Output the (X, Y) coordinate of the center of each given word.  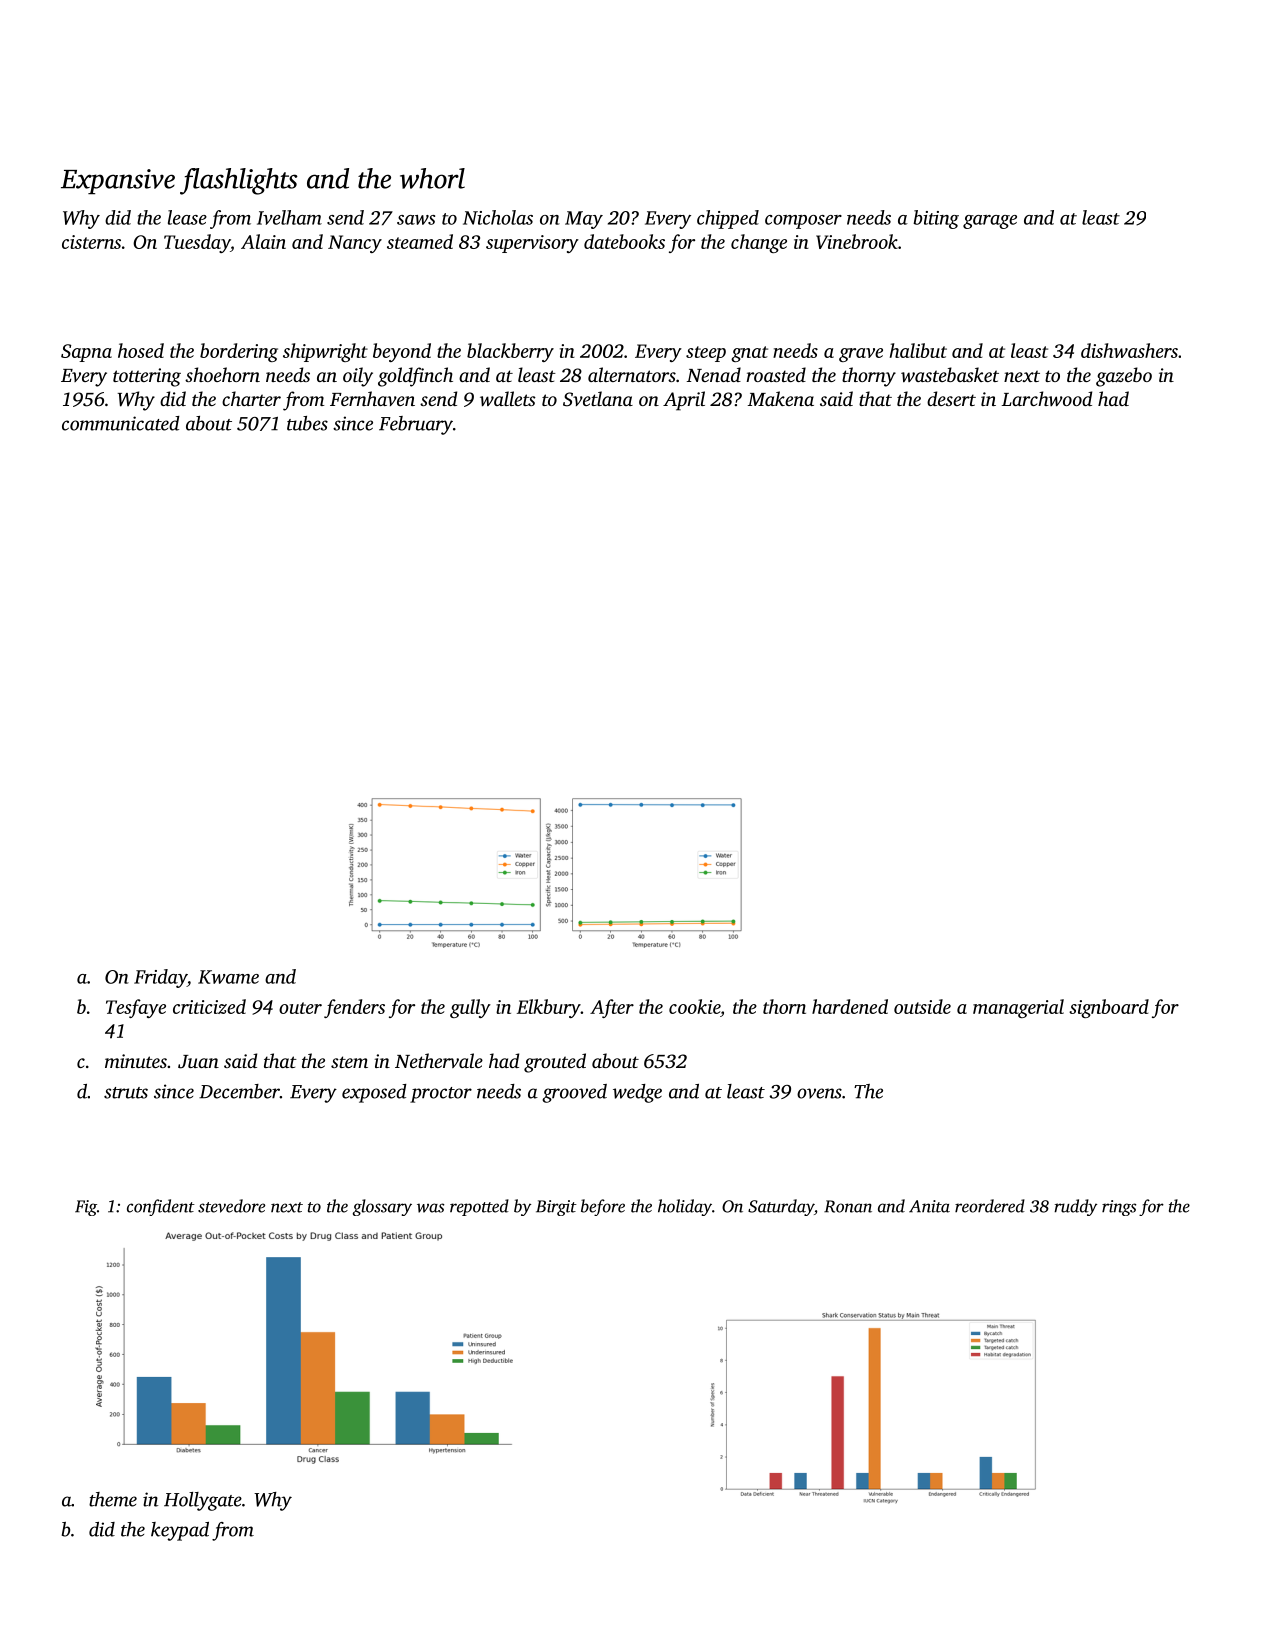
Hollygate (203, 1501)
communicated (121, 423)
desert (951, 398)
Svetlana (598, 399)
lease (187, 217)
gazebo (1124, 377)
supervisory (532, 244)
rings (1119, 1208)
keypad (180, 1531)
